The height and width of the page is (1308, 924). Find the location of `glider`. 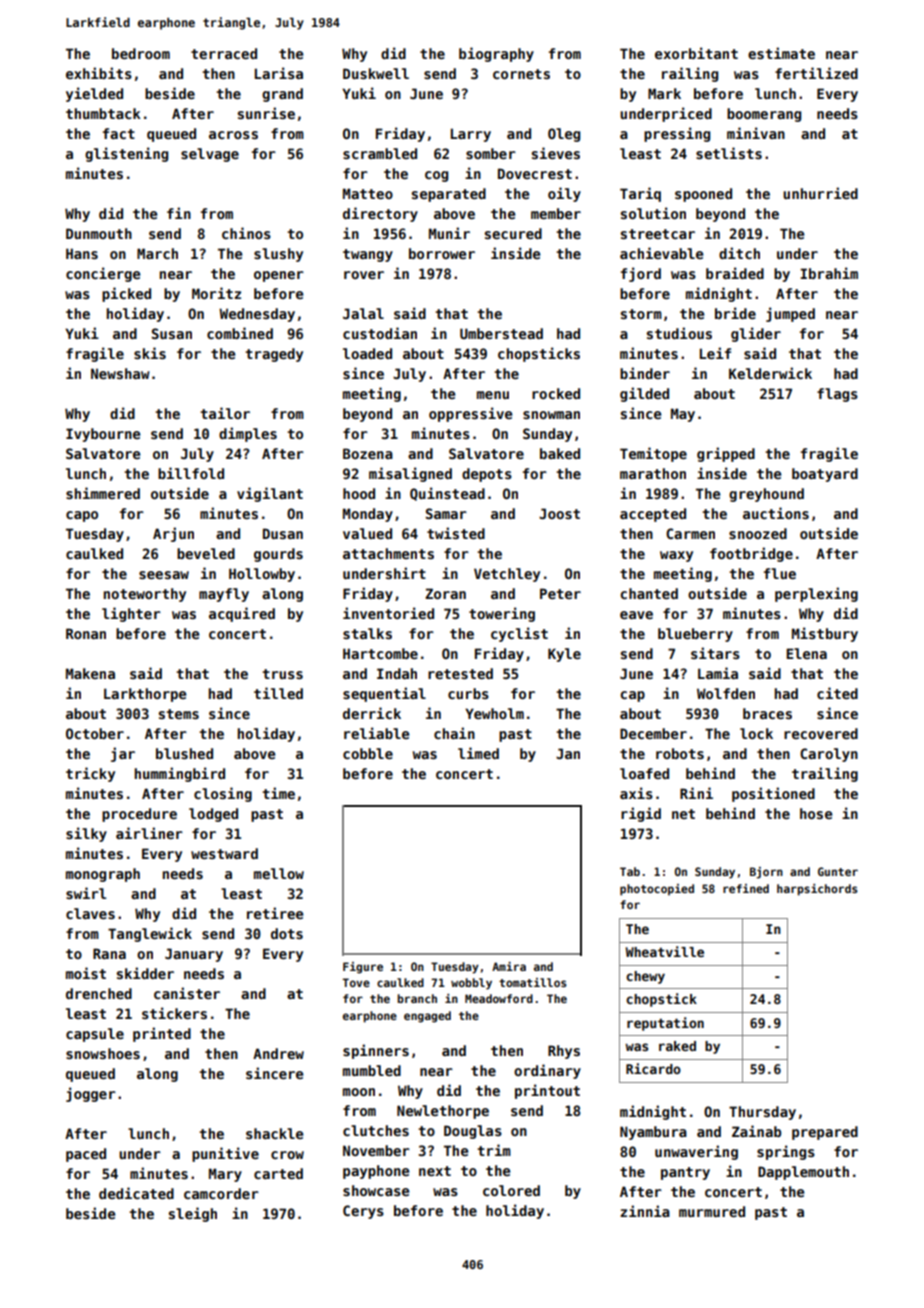

glider is located at coordinates (756, 334).
